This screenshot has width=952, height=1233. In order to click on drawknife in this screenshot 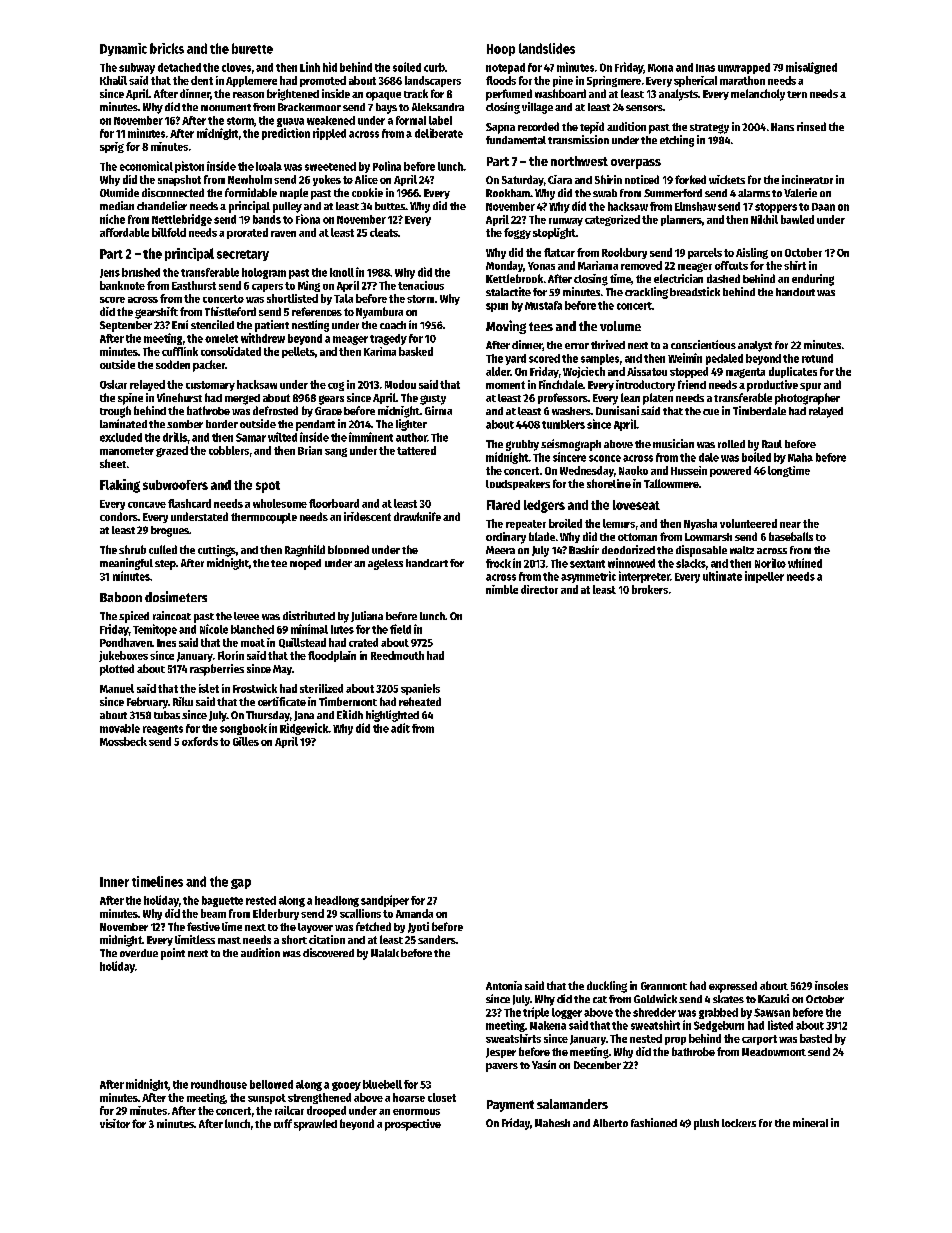, I will do `click(417, 516)`.
